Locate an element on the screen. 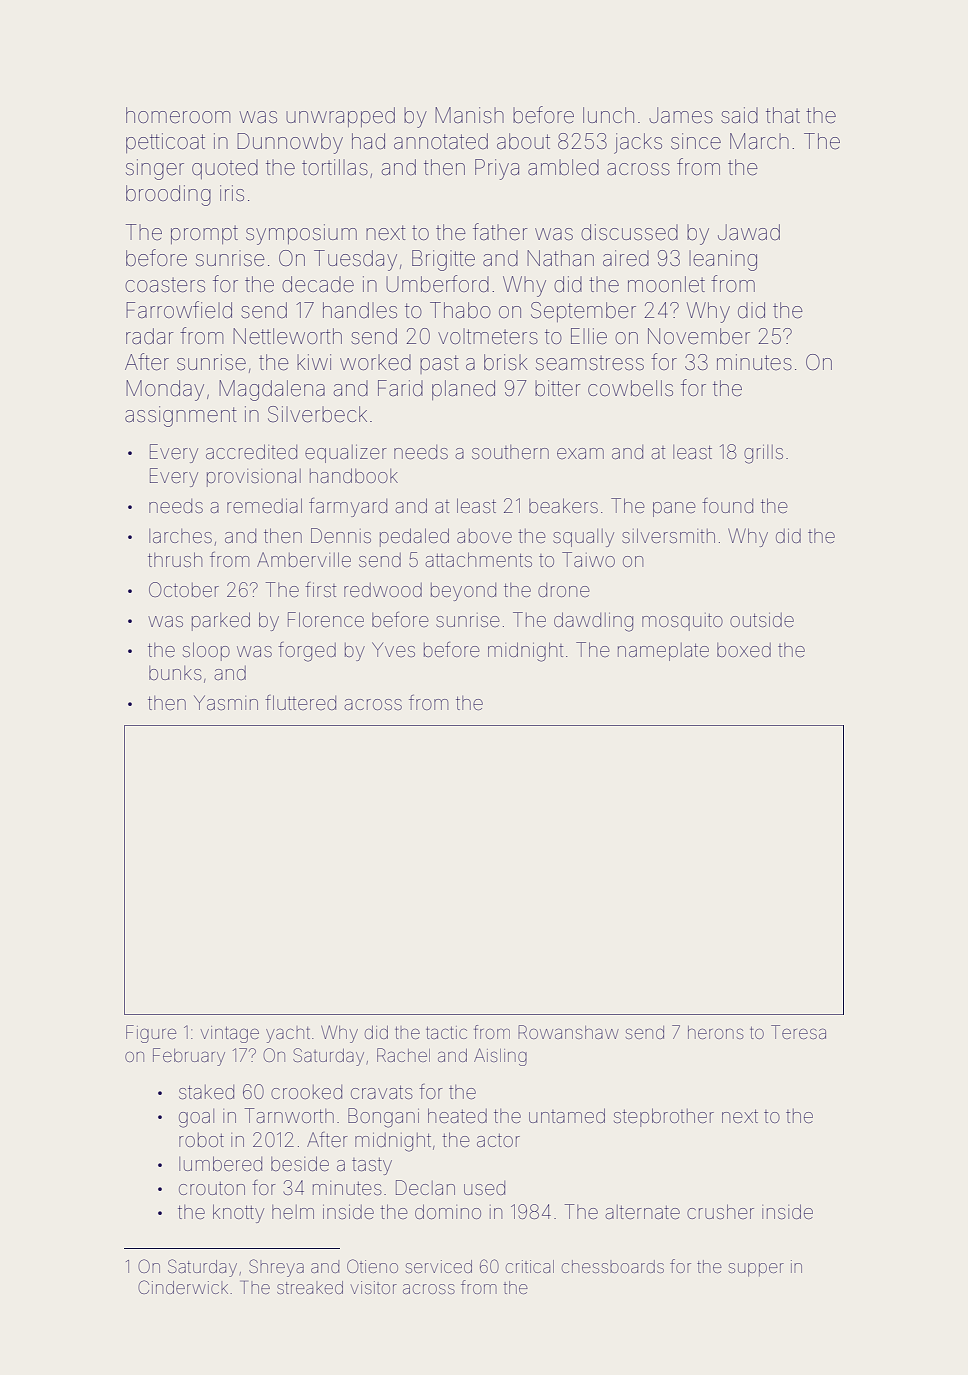  homeroom is located at coordinates (178, 115).
